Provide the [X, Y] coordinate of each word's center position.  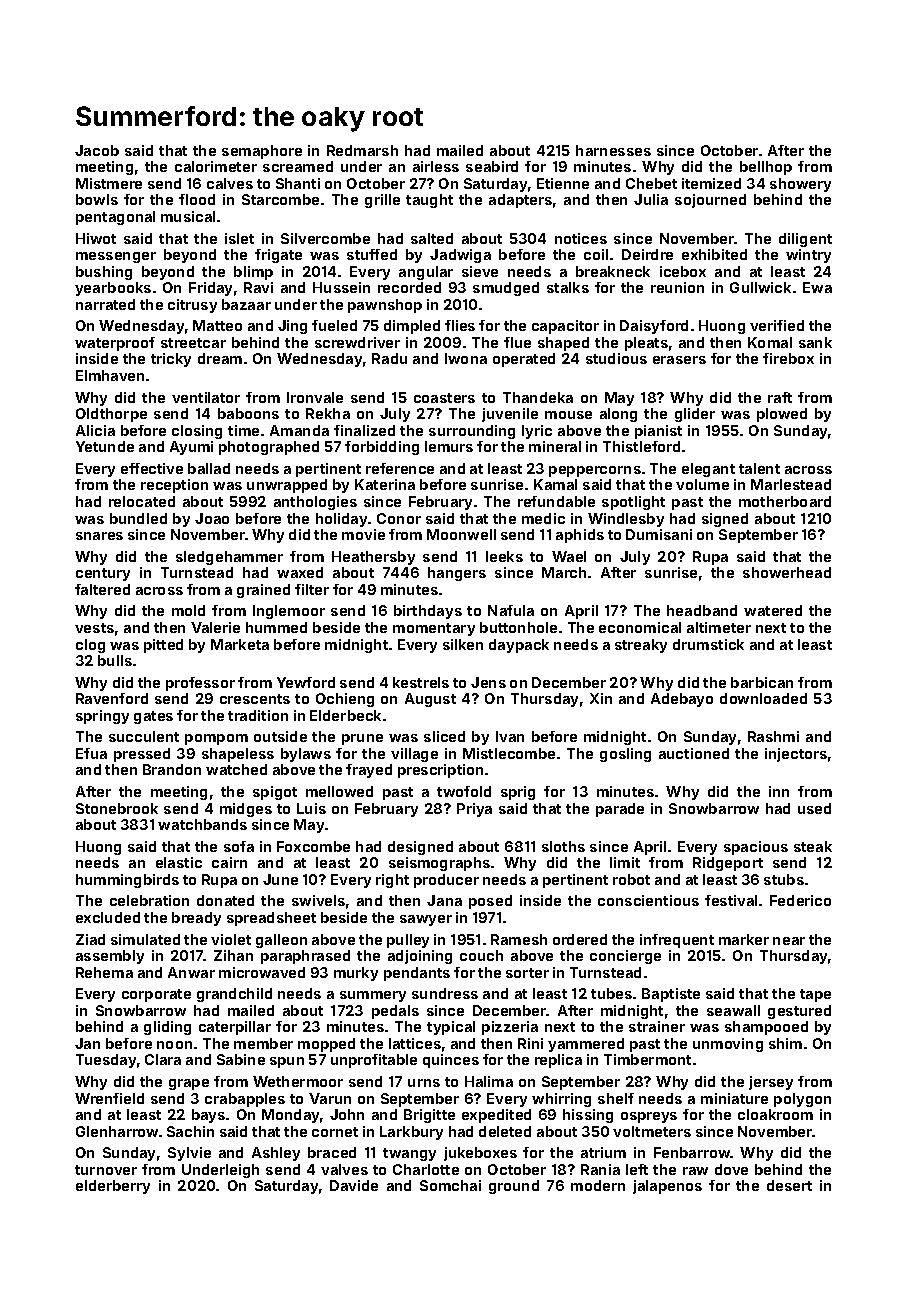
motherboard [785, 501]
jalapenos [667, 1187]
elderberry [113, 1187]
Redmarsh [362, 150]
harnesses [613, 150]
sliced [444, 736]
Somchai [450, 1185]
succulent [144, 736]
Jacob [97, 150]
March [564, 572]
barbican [762, 682]
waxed [300, 572]
